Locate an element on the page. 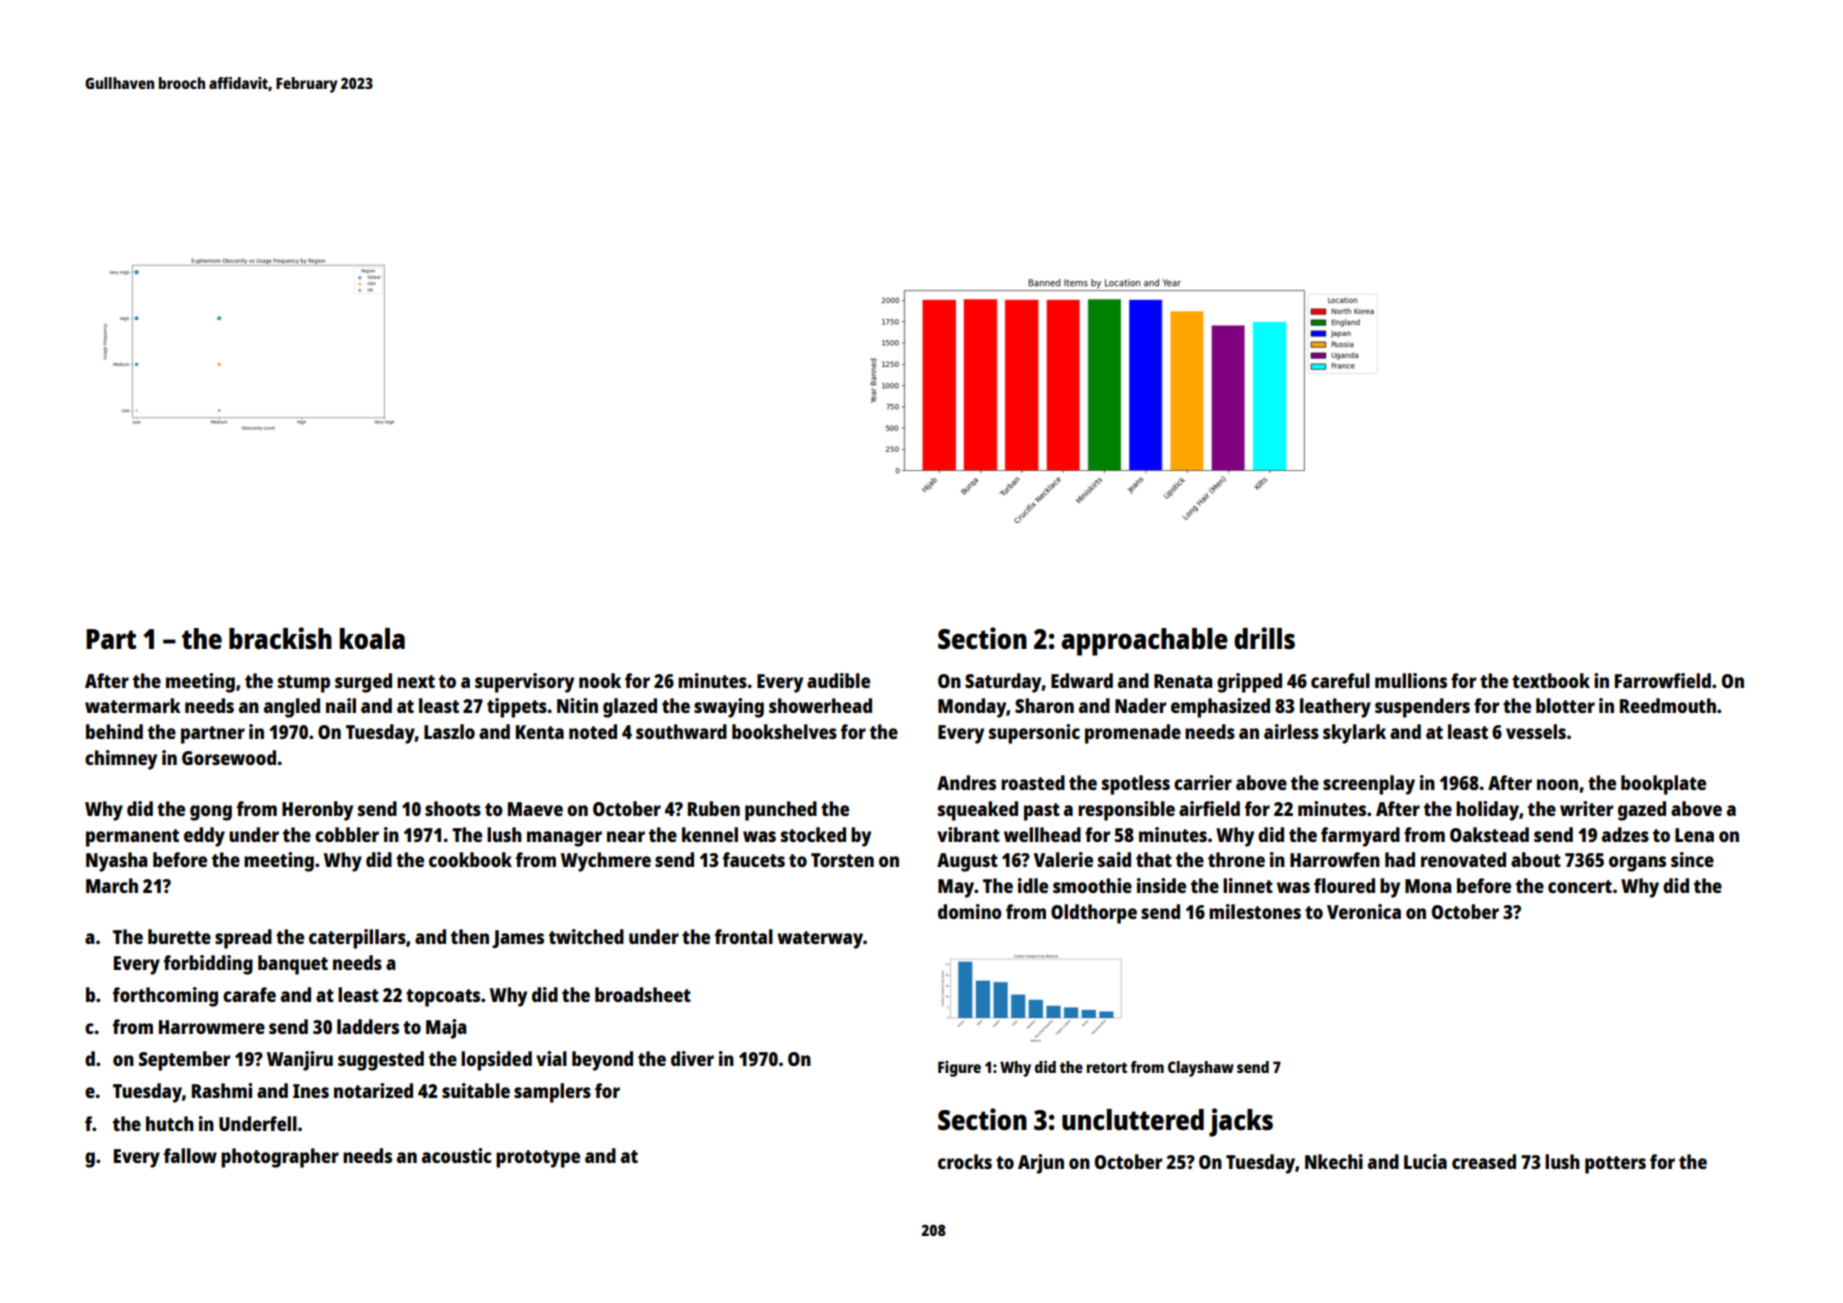 Image resolution: width=1843 pixels, height=1303 pixels. drills is located at coordinates (1264, 638).
